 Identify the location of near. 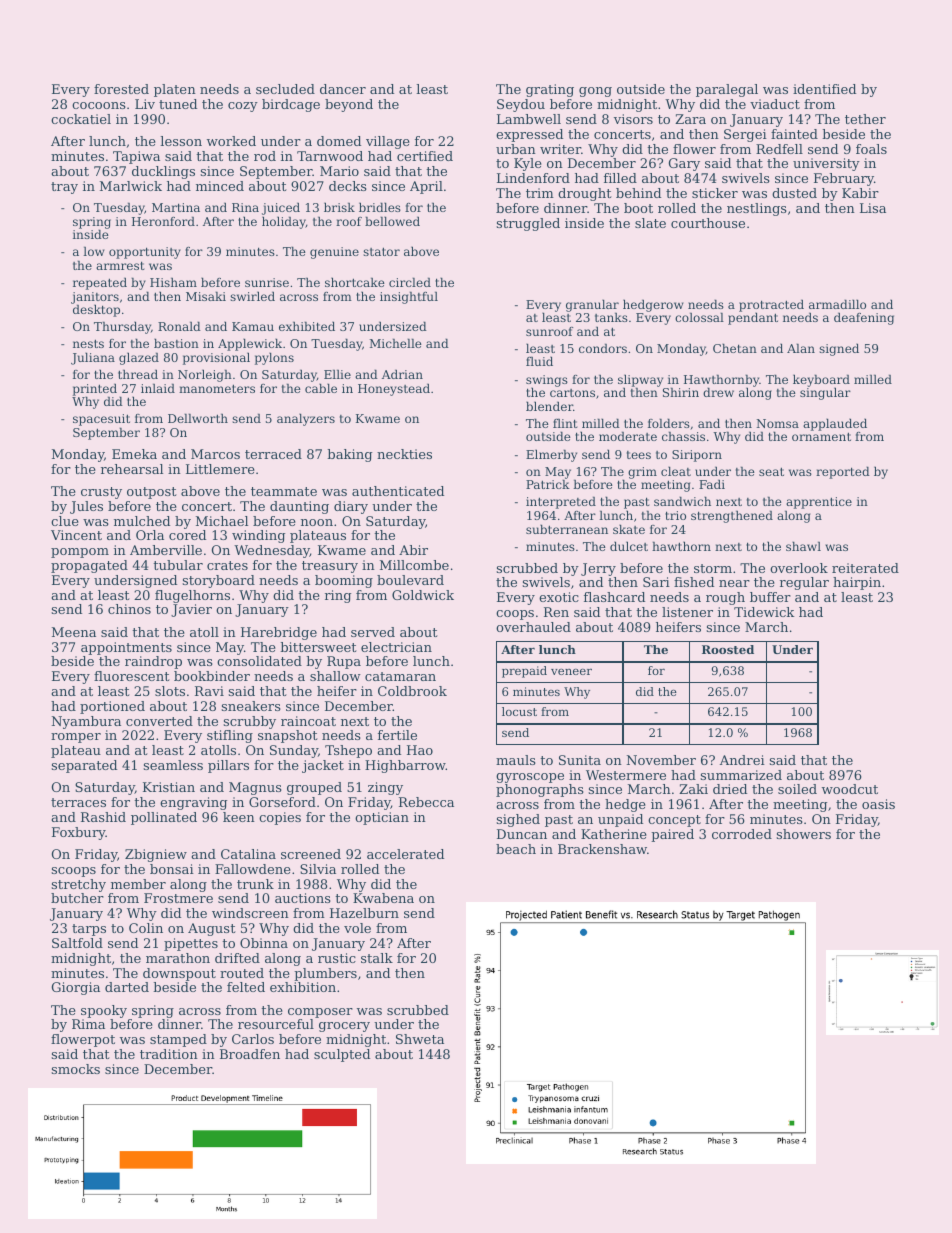
(734, 583).
